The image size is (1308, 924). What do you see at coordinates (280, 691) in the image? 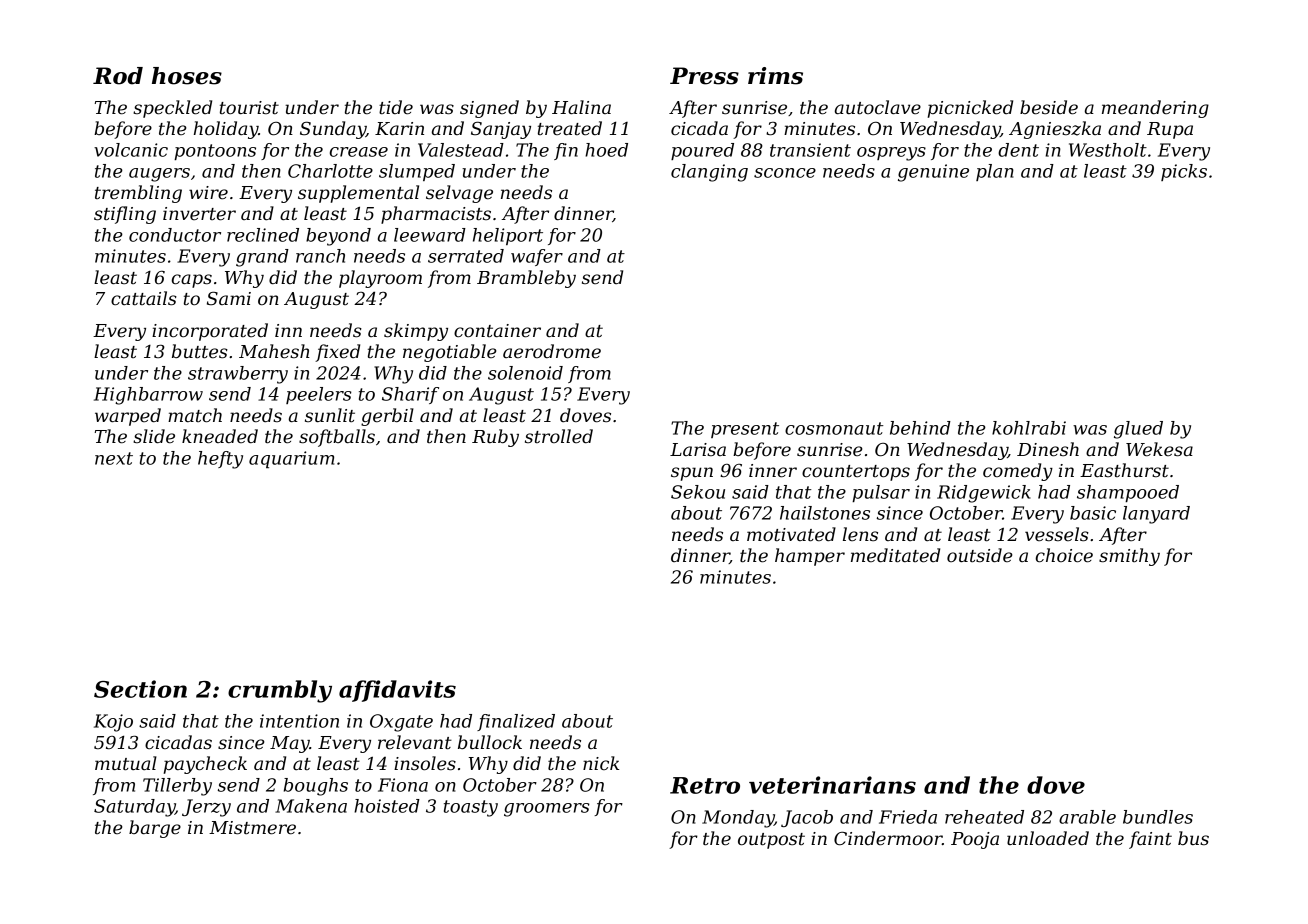
I see `crumbly` at bounding box center [280, 691].
